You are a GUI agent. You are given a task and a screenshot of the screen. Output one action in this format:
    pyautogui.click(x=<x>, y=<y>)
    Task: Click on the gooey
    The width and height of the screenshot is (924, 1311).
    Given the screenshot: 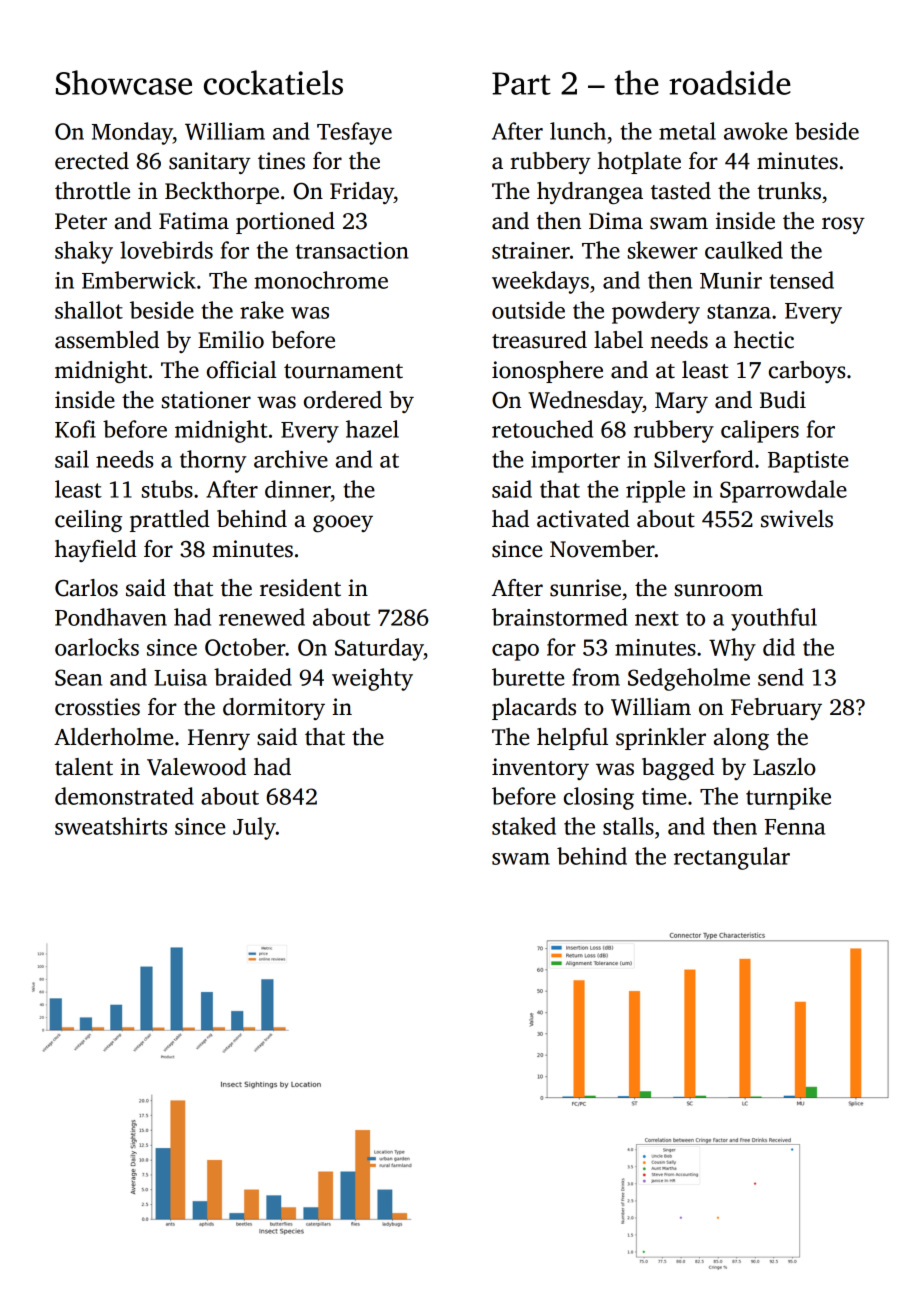 What is the action you would take?
    pyautogui.click(x=343, y=524)
